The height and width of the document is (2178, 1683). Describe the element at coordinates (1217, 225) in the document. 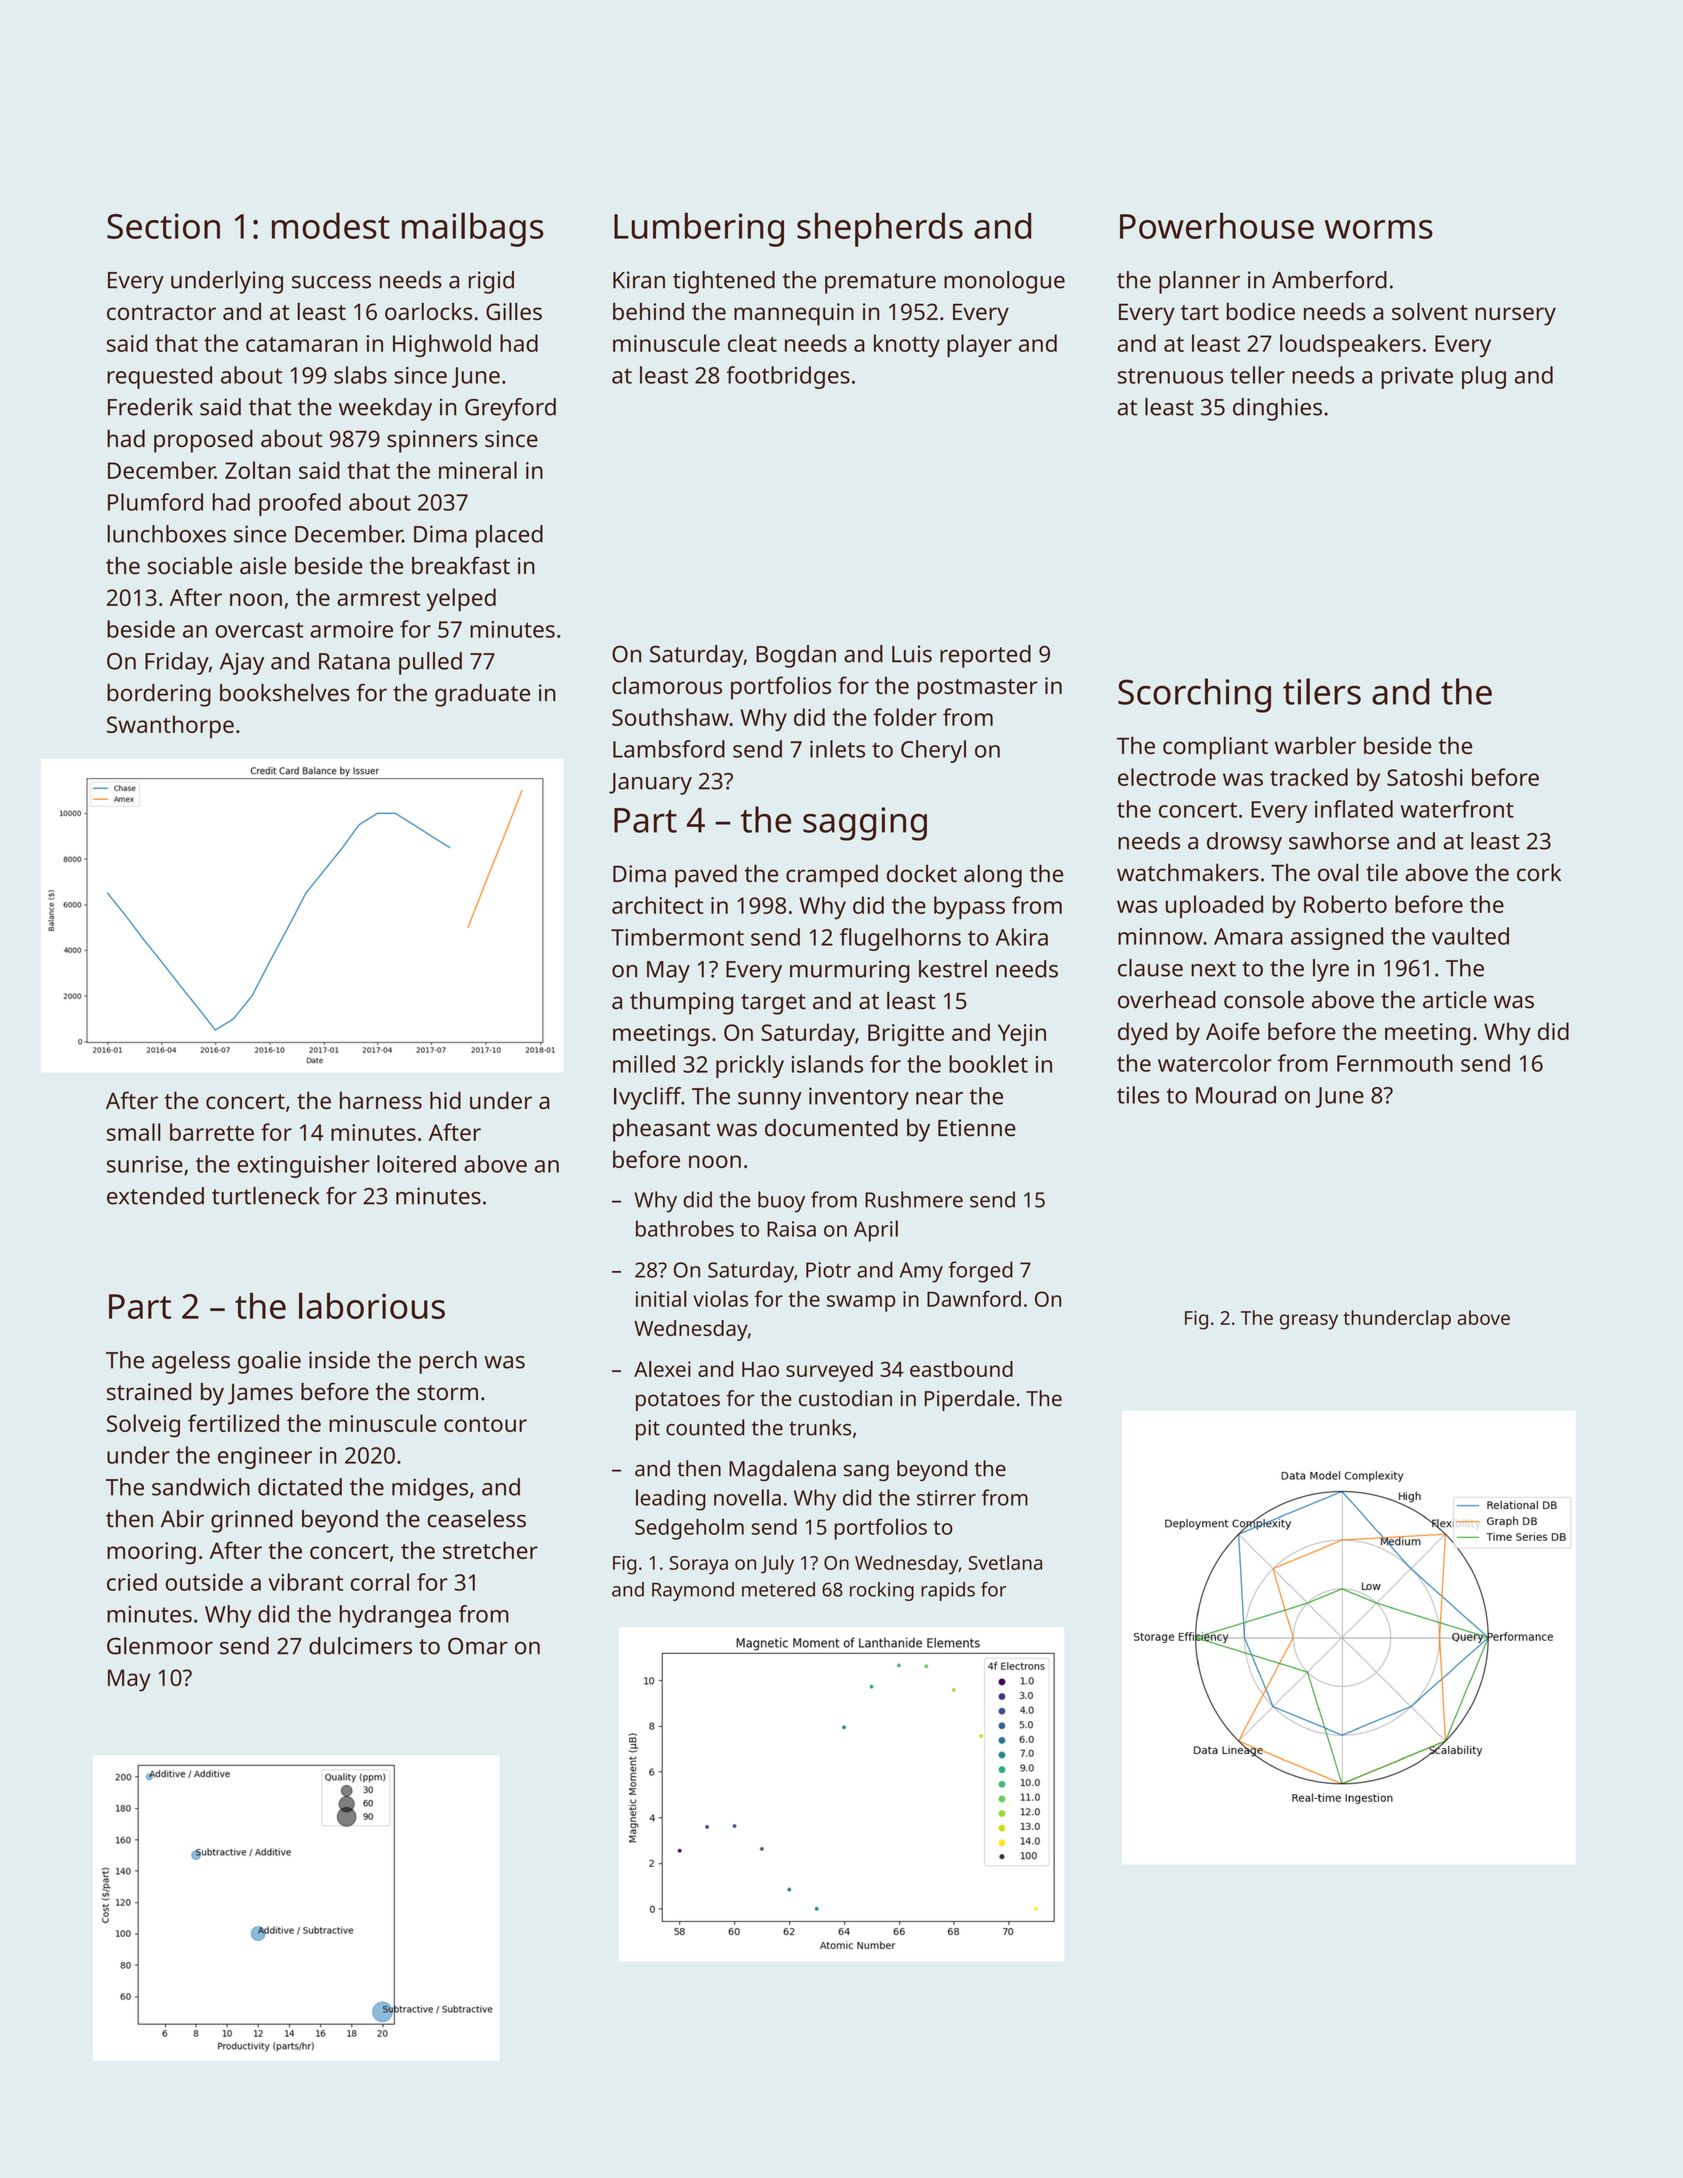

I see `Powerhouse` at that location.
